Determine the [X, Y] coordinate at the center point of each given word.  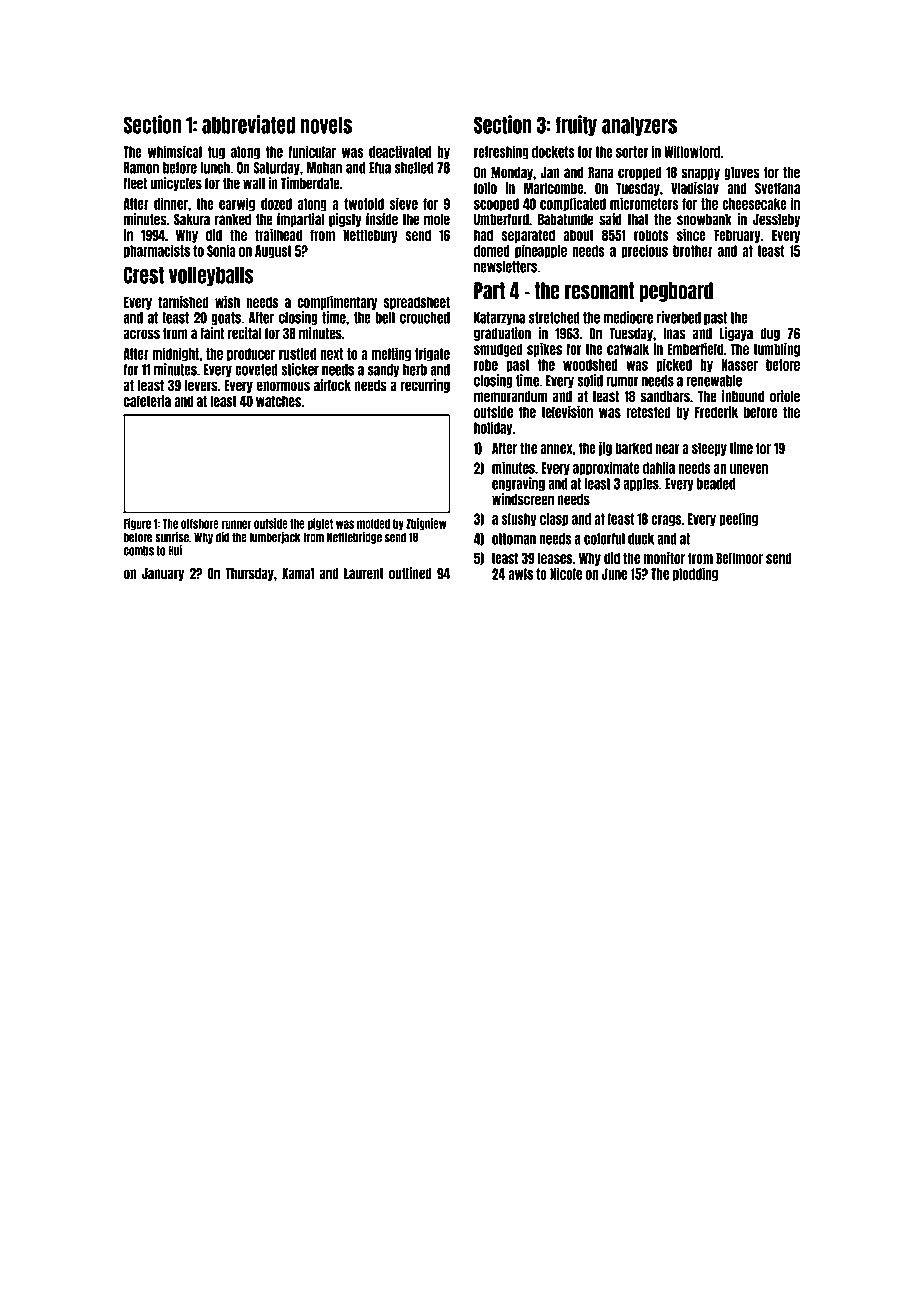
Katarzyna [499, 318]
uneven [749, 469]
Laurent [364, 574]
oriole [785, 396]
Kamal [298, 574]
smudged [498, 350]
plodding [695, 574]
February [737, 236]
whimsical [175, 151]
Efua [380, 168]
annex [557, 449]
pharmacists [157, 251]
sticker [300, 369]
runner [237, 524]
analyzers [639, 126]
